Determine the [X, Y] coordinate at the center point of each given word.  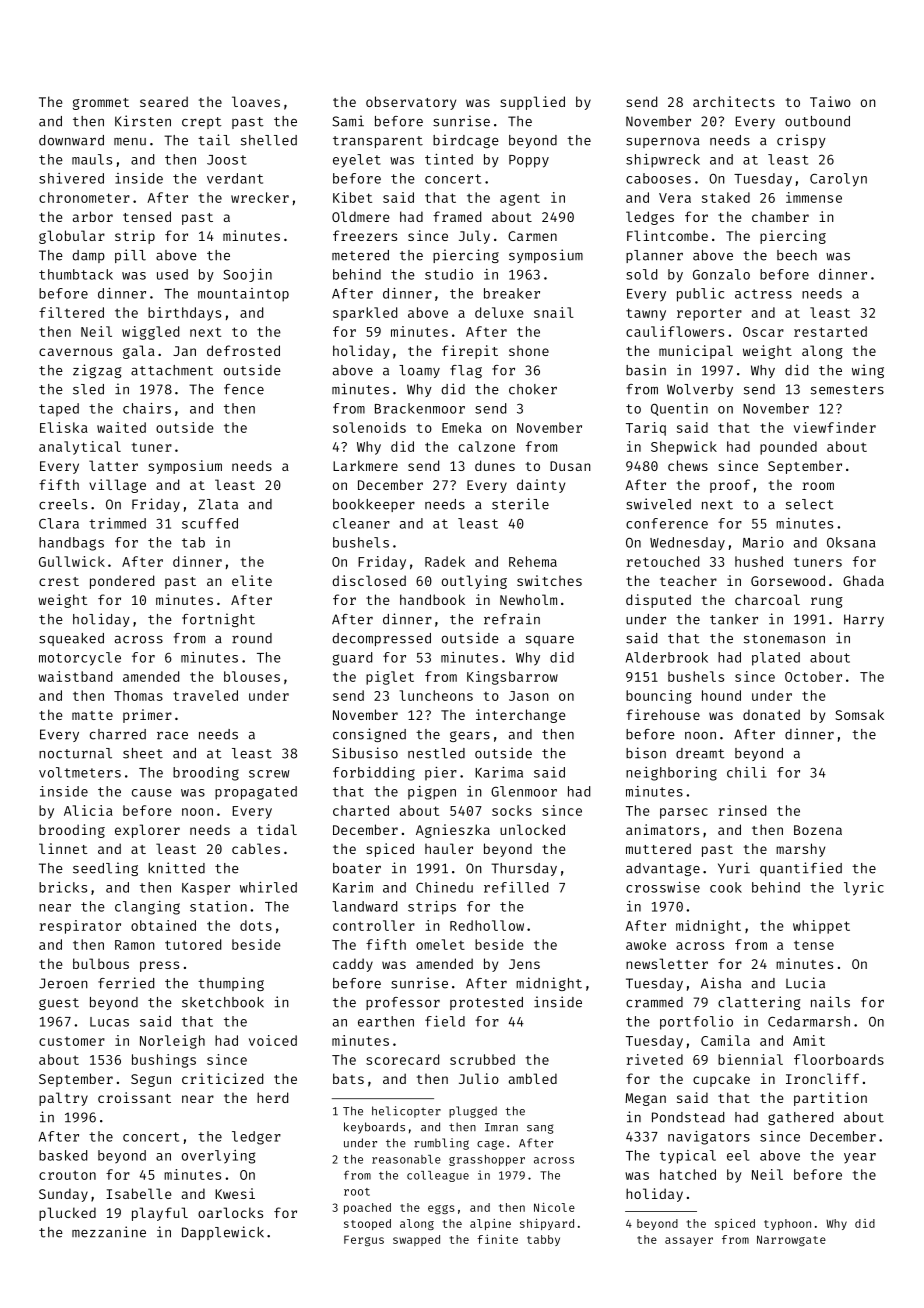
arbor [93, 216]
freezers [365, 235]
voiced [273, 1040]
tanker [734, 619]
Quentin [679, 409]
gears [470, 736]
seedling [105, 869]
